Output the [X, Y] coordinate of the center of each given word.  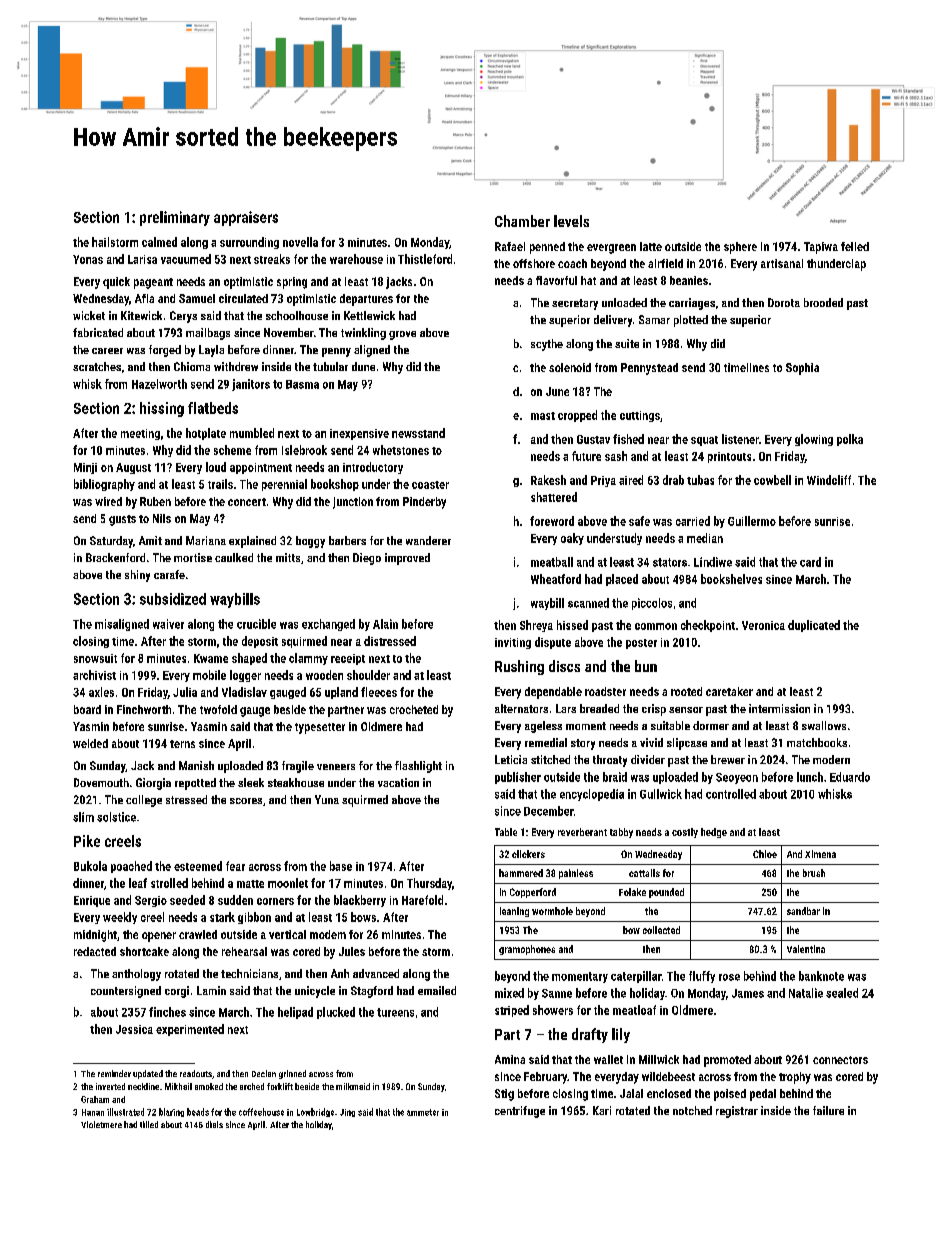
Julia [185, 692]
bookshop [335, 485]
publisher [518, 778]
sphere [740, 248]
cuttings [640, 416]
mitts [288, 557]
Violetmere [101, 1124]
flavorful [556, 280]
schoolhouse [297, 315]
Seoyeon [737, 778]
